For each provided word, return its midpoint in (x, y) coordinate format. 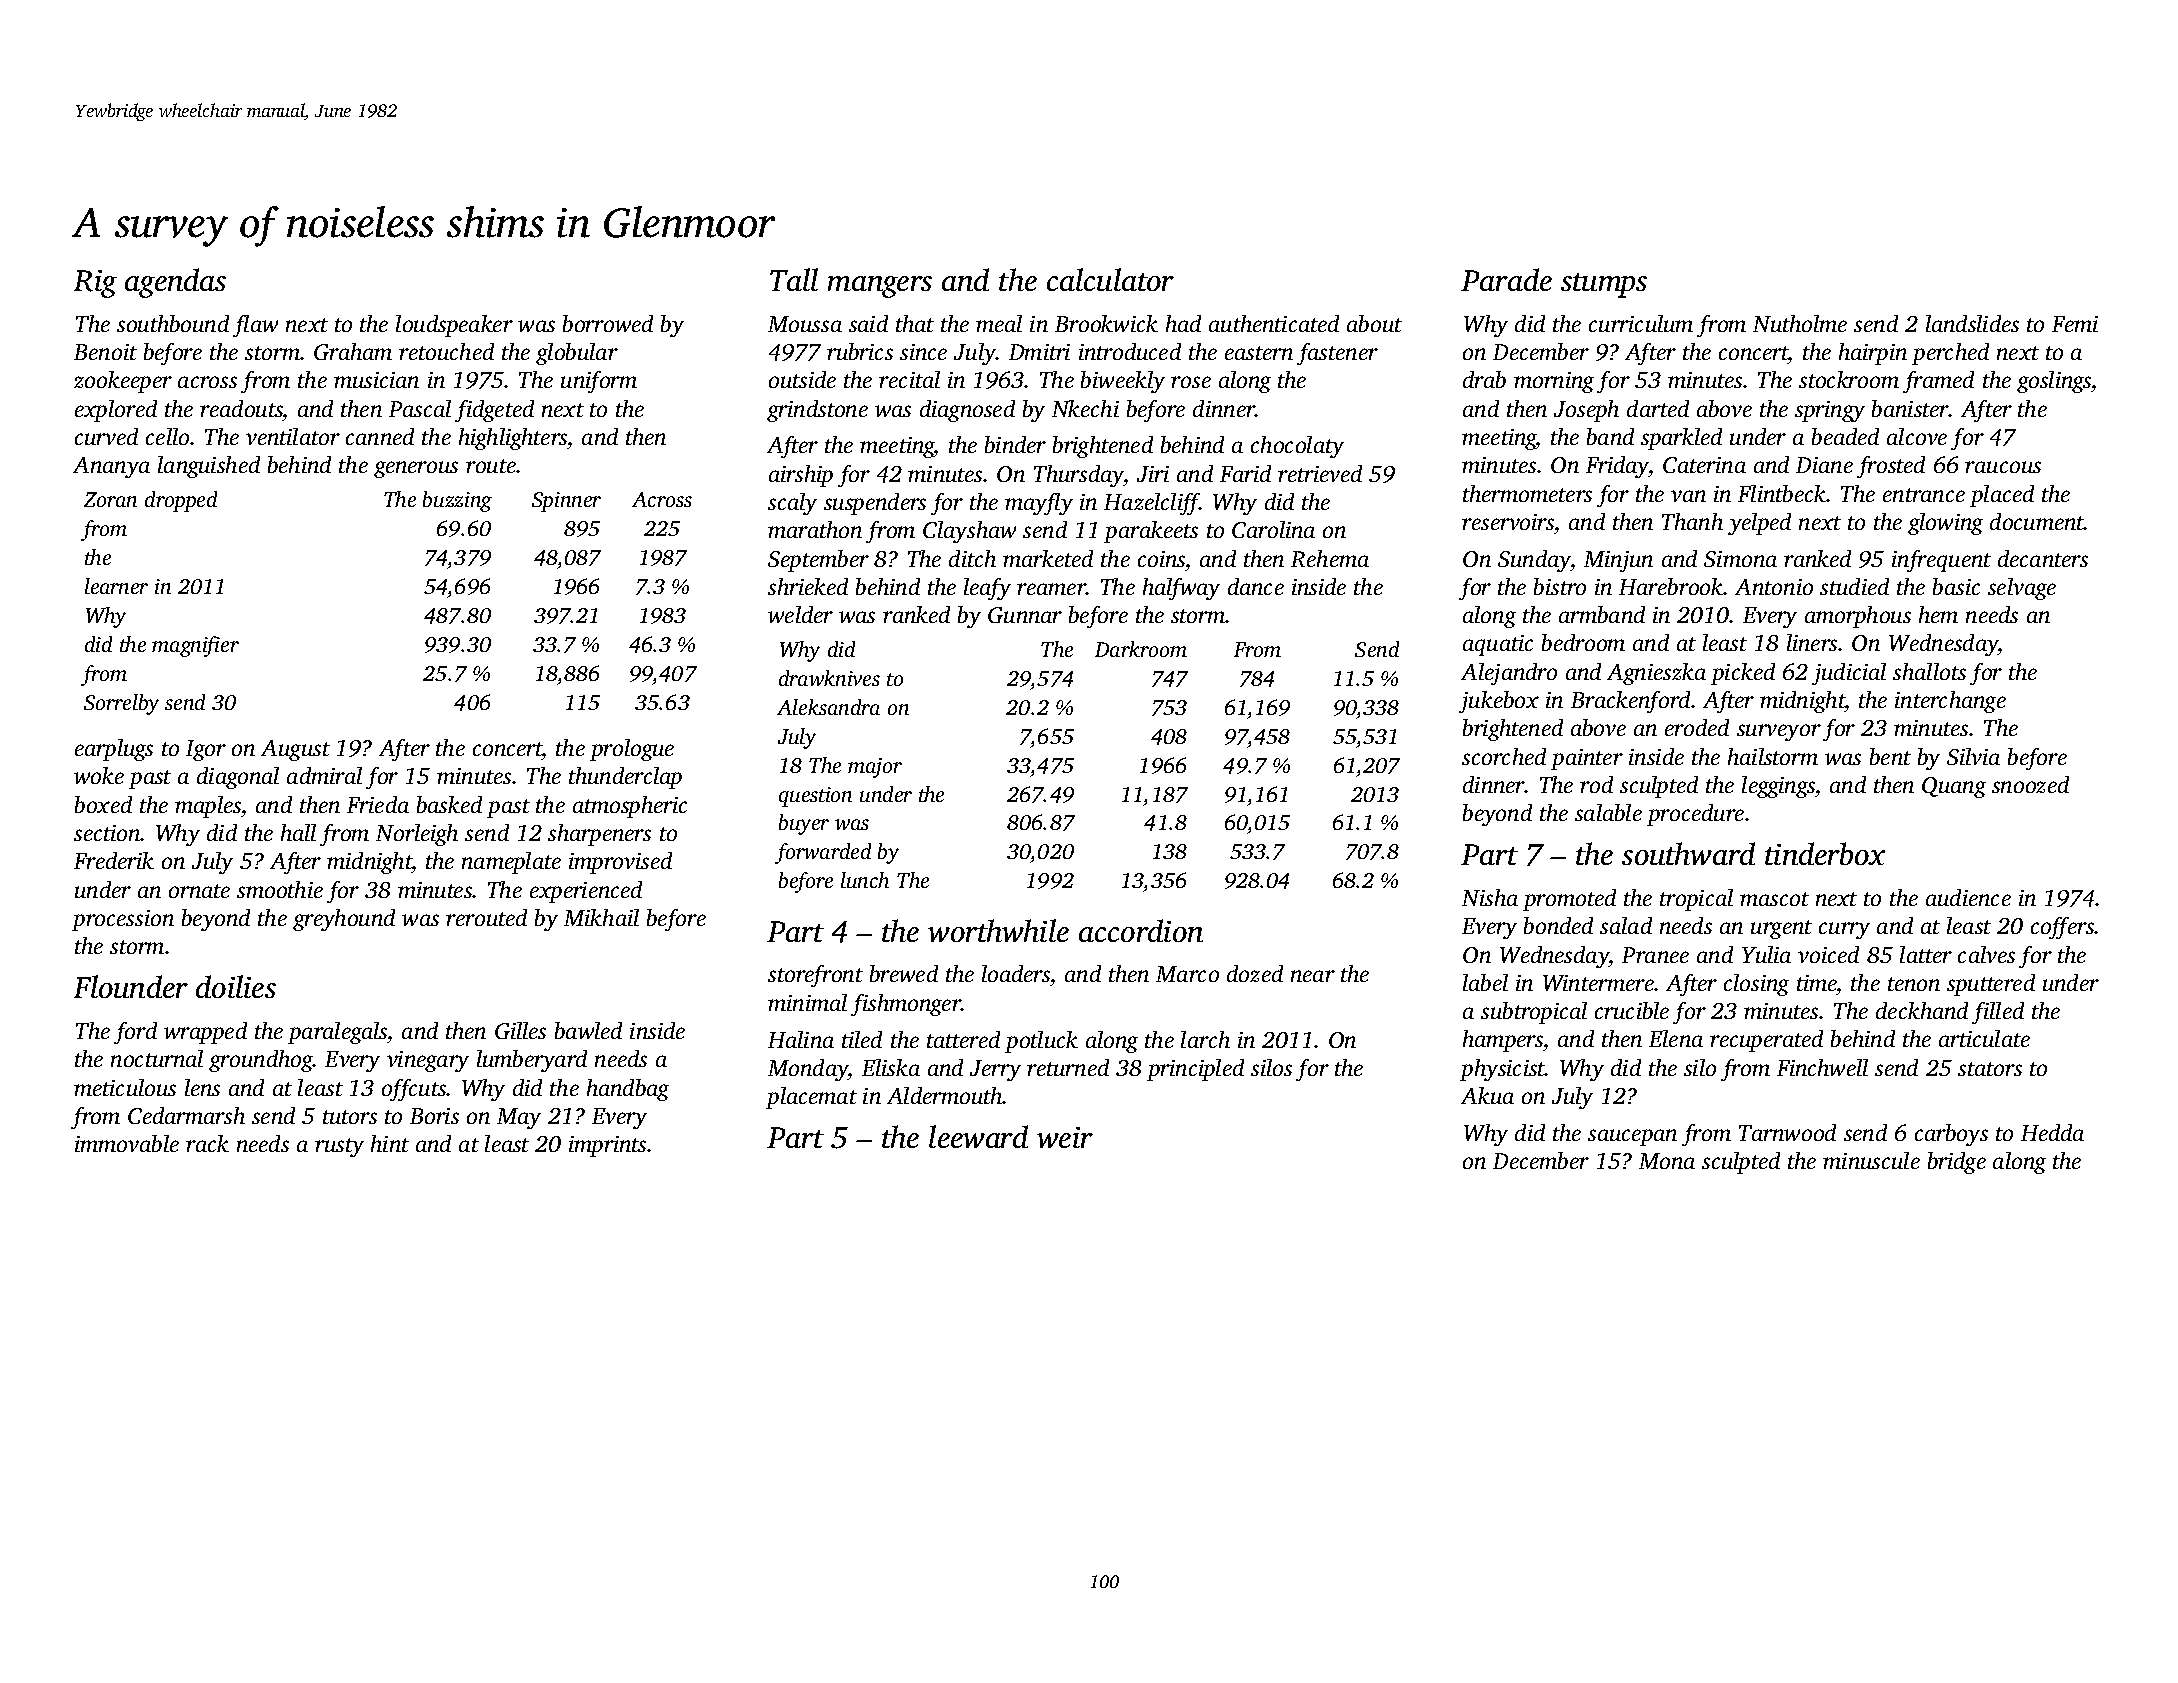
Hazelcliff (1152, 504)
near (1313, 976)
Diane (1824, 465)
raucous (2003, 467)
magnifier (195, 646)
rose (1191, 382)
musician (376, 380)
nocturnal (157, 1058)
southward (1688, 853)
